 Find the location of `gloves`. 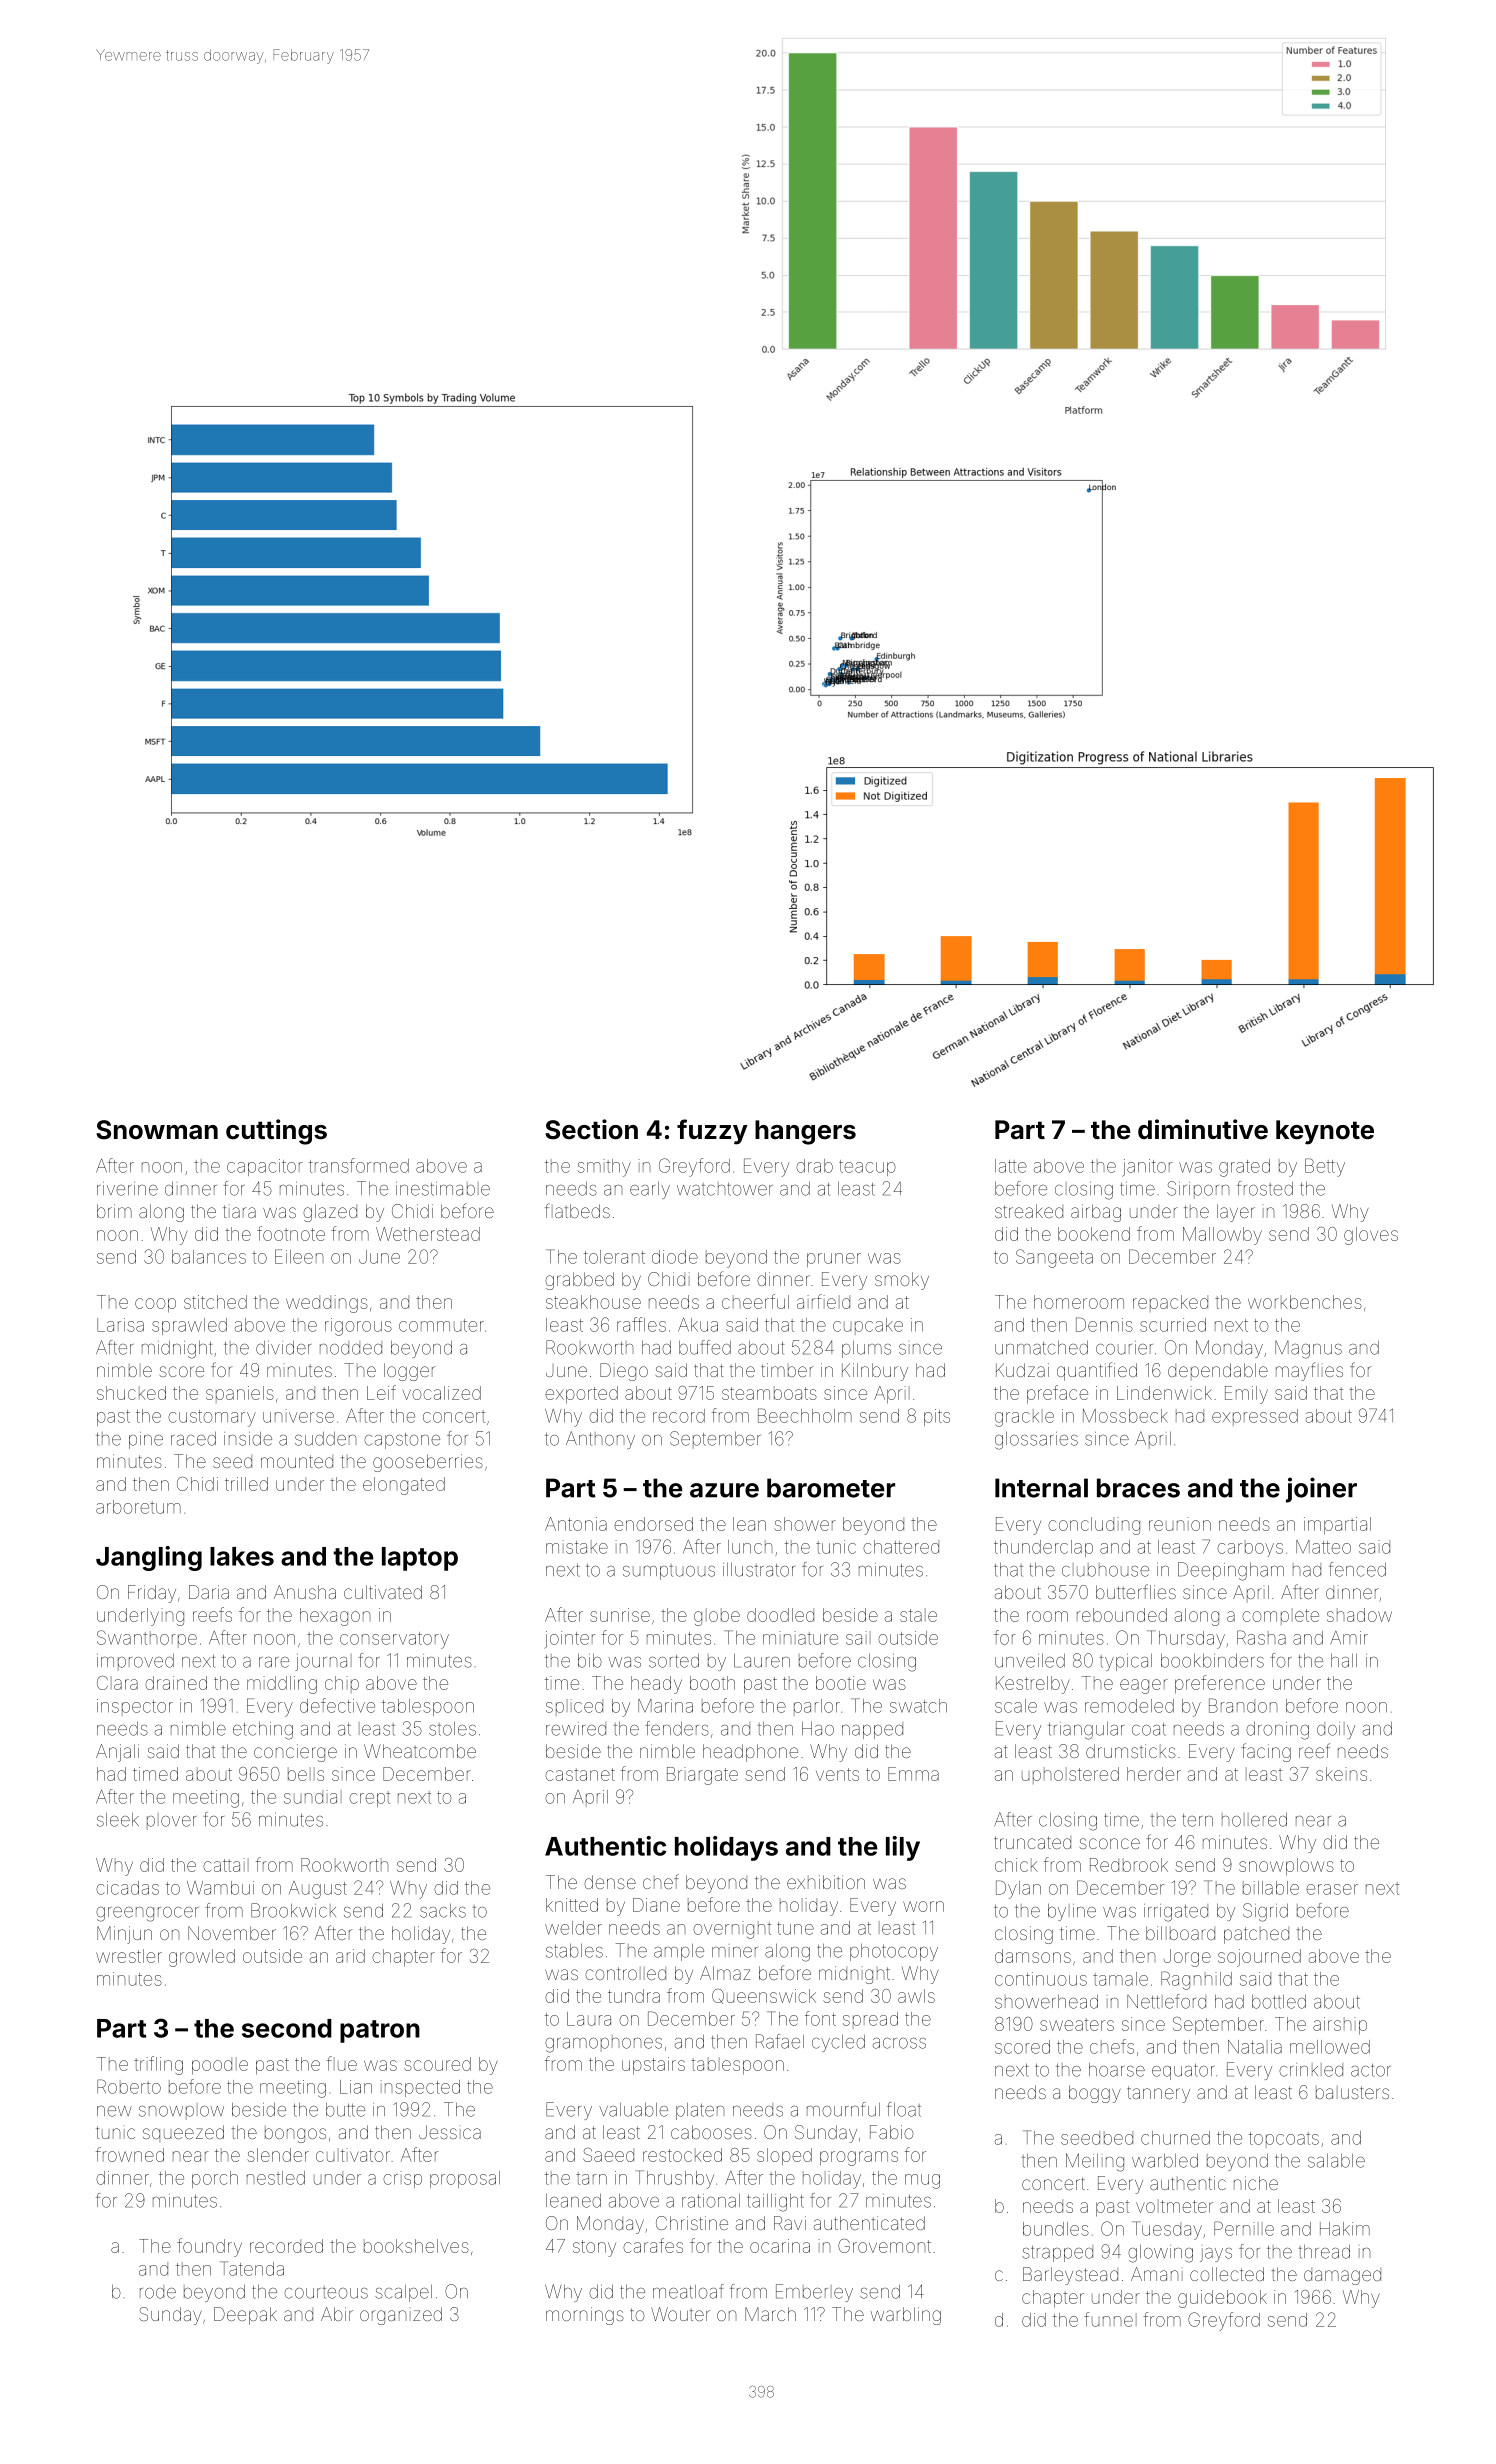

gloves is located at coordinates (1371, 1236).
